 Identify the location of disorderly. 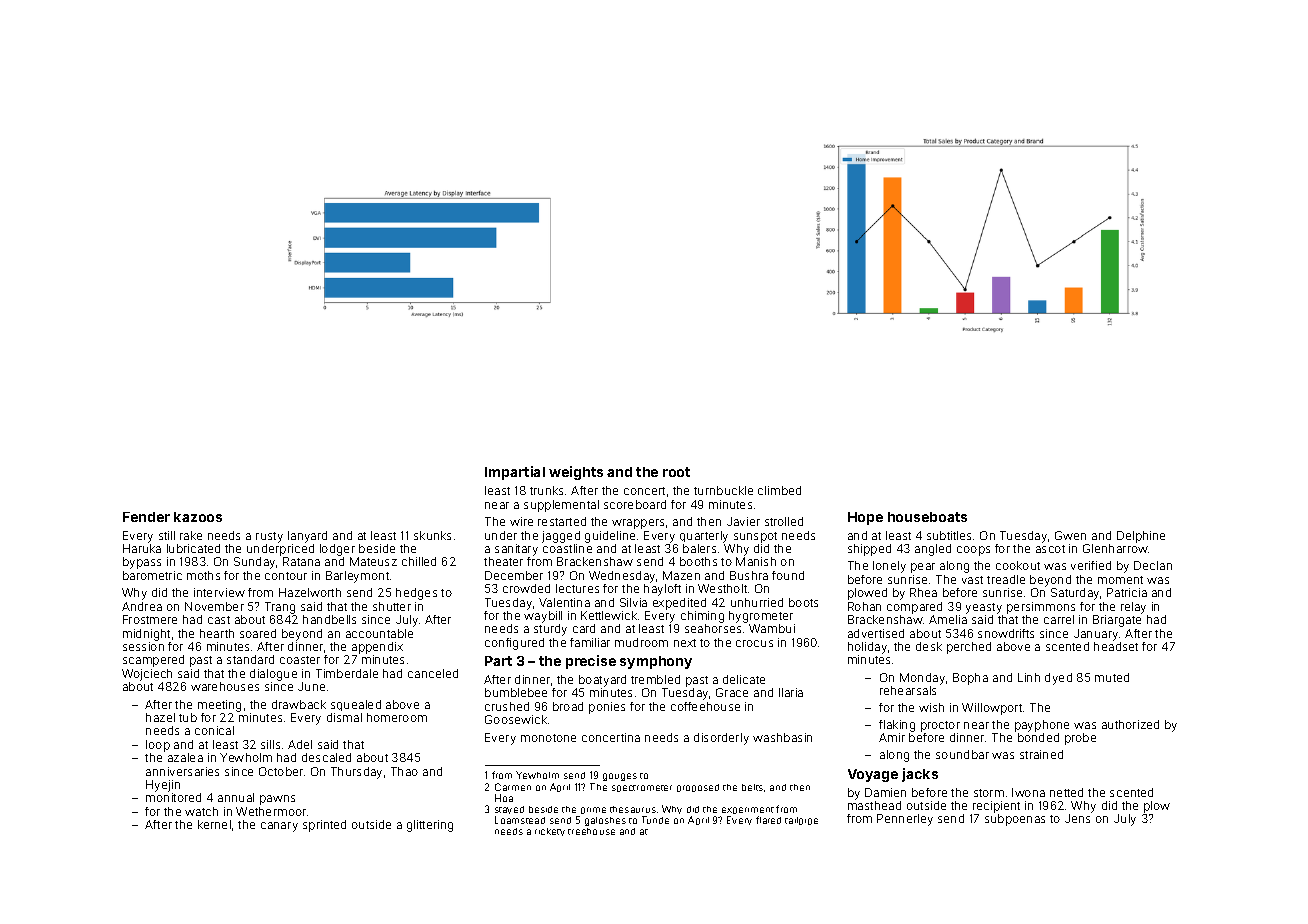
(721, 739).
